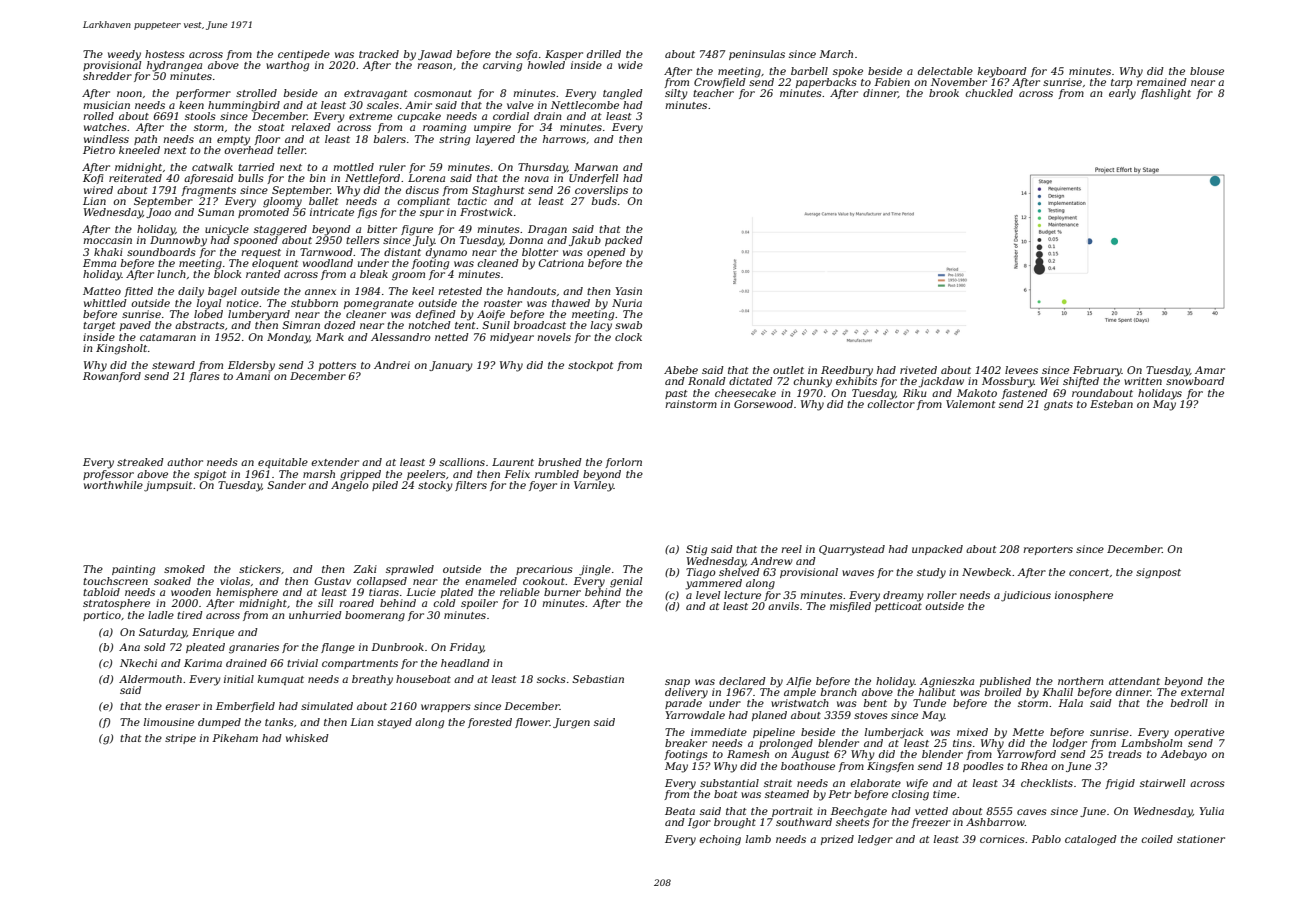  What do you see at coordinates (180, 739) in the page?
I see `stripe` at bounding box center [180, 739].
